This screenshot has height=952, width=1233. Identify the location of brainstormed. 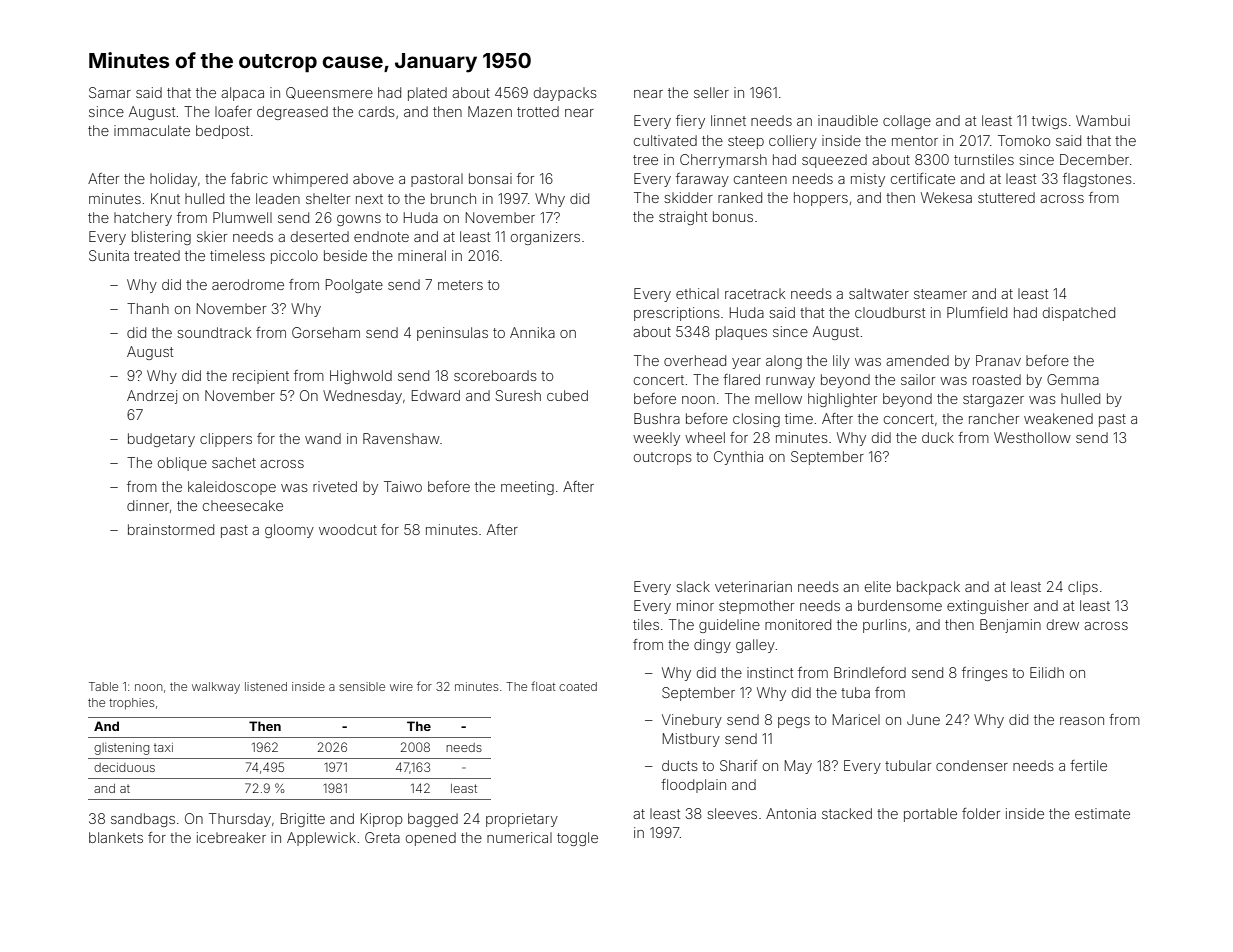
(171, 529).
